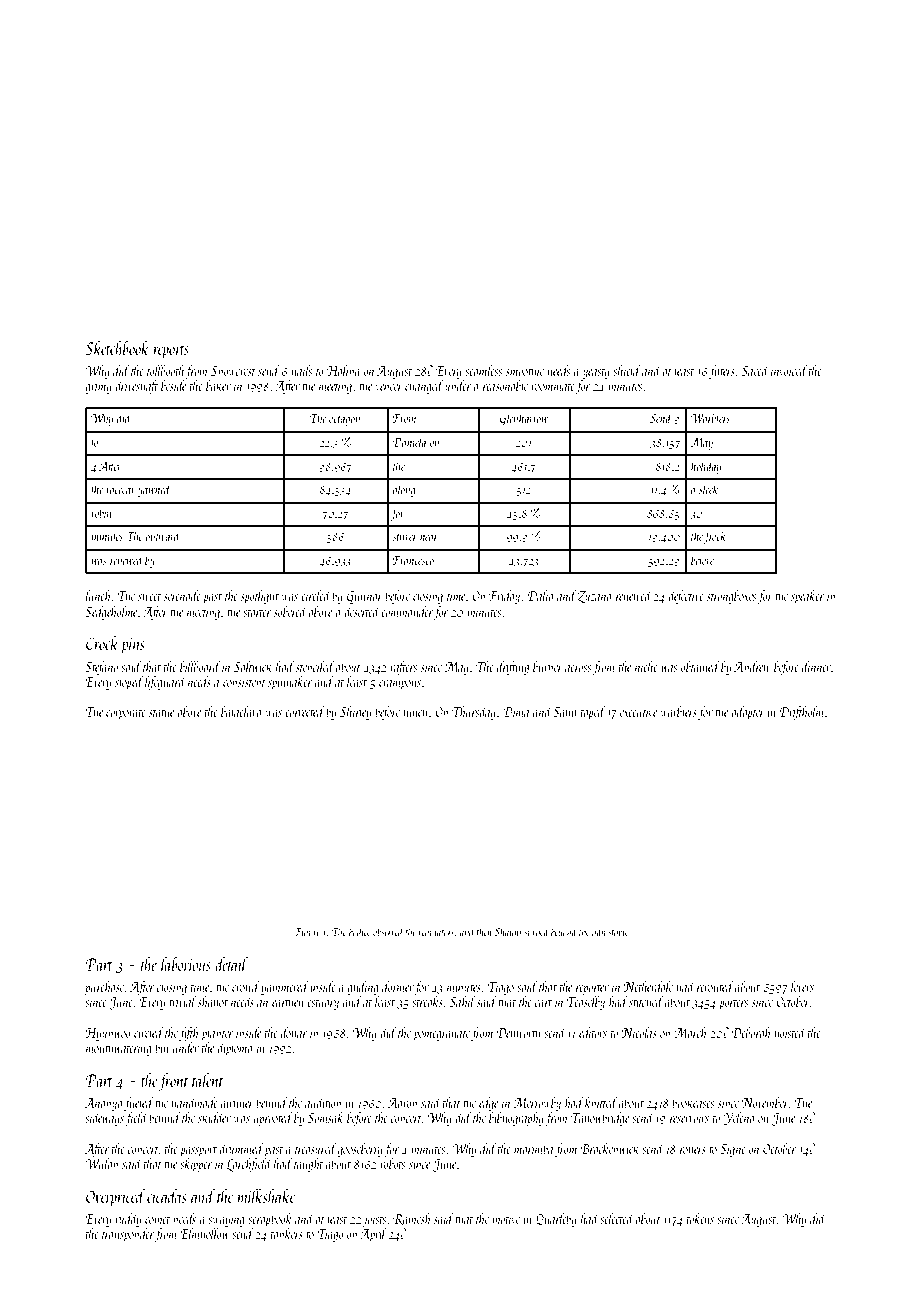 The height and width of the screenshot is (1308, 924). I want to click on tokens, so click(700, 1218).
